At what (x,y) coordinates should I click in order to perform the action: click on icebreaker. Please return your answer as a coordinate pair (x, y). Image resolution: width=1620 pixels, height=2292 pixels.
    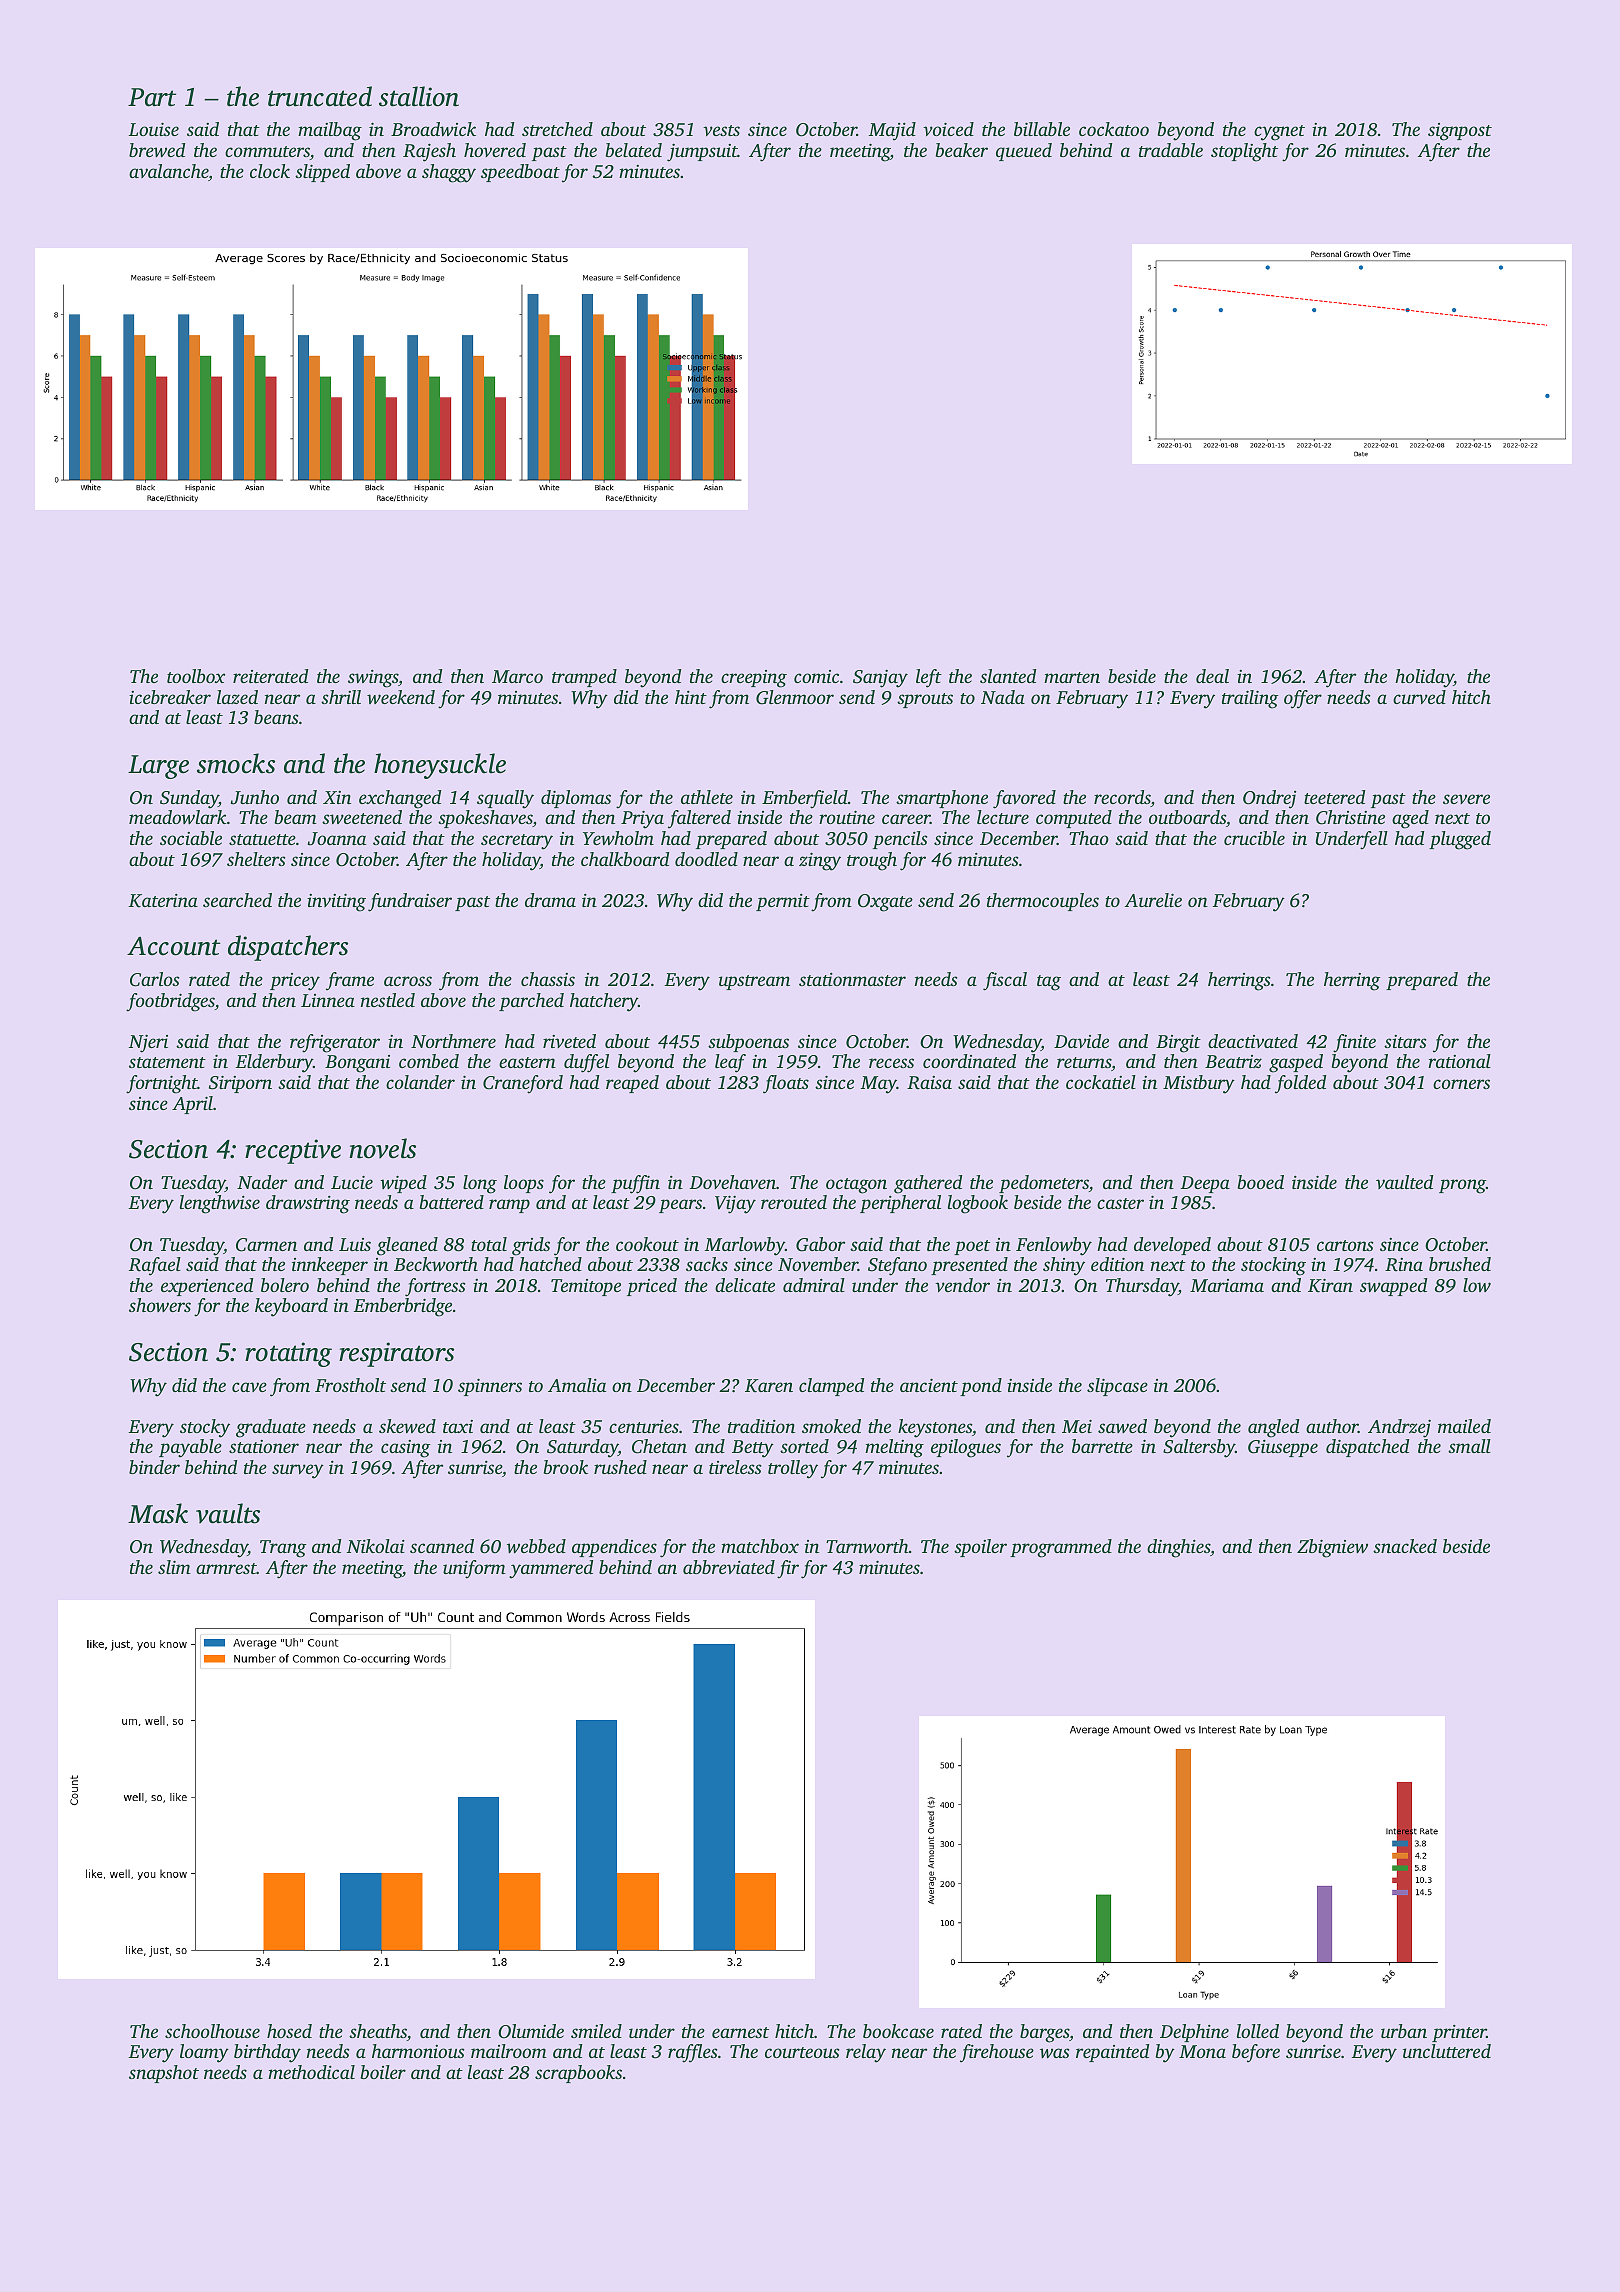
    Looking at the image, I should click on (170, 697).
